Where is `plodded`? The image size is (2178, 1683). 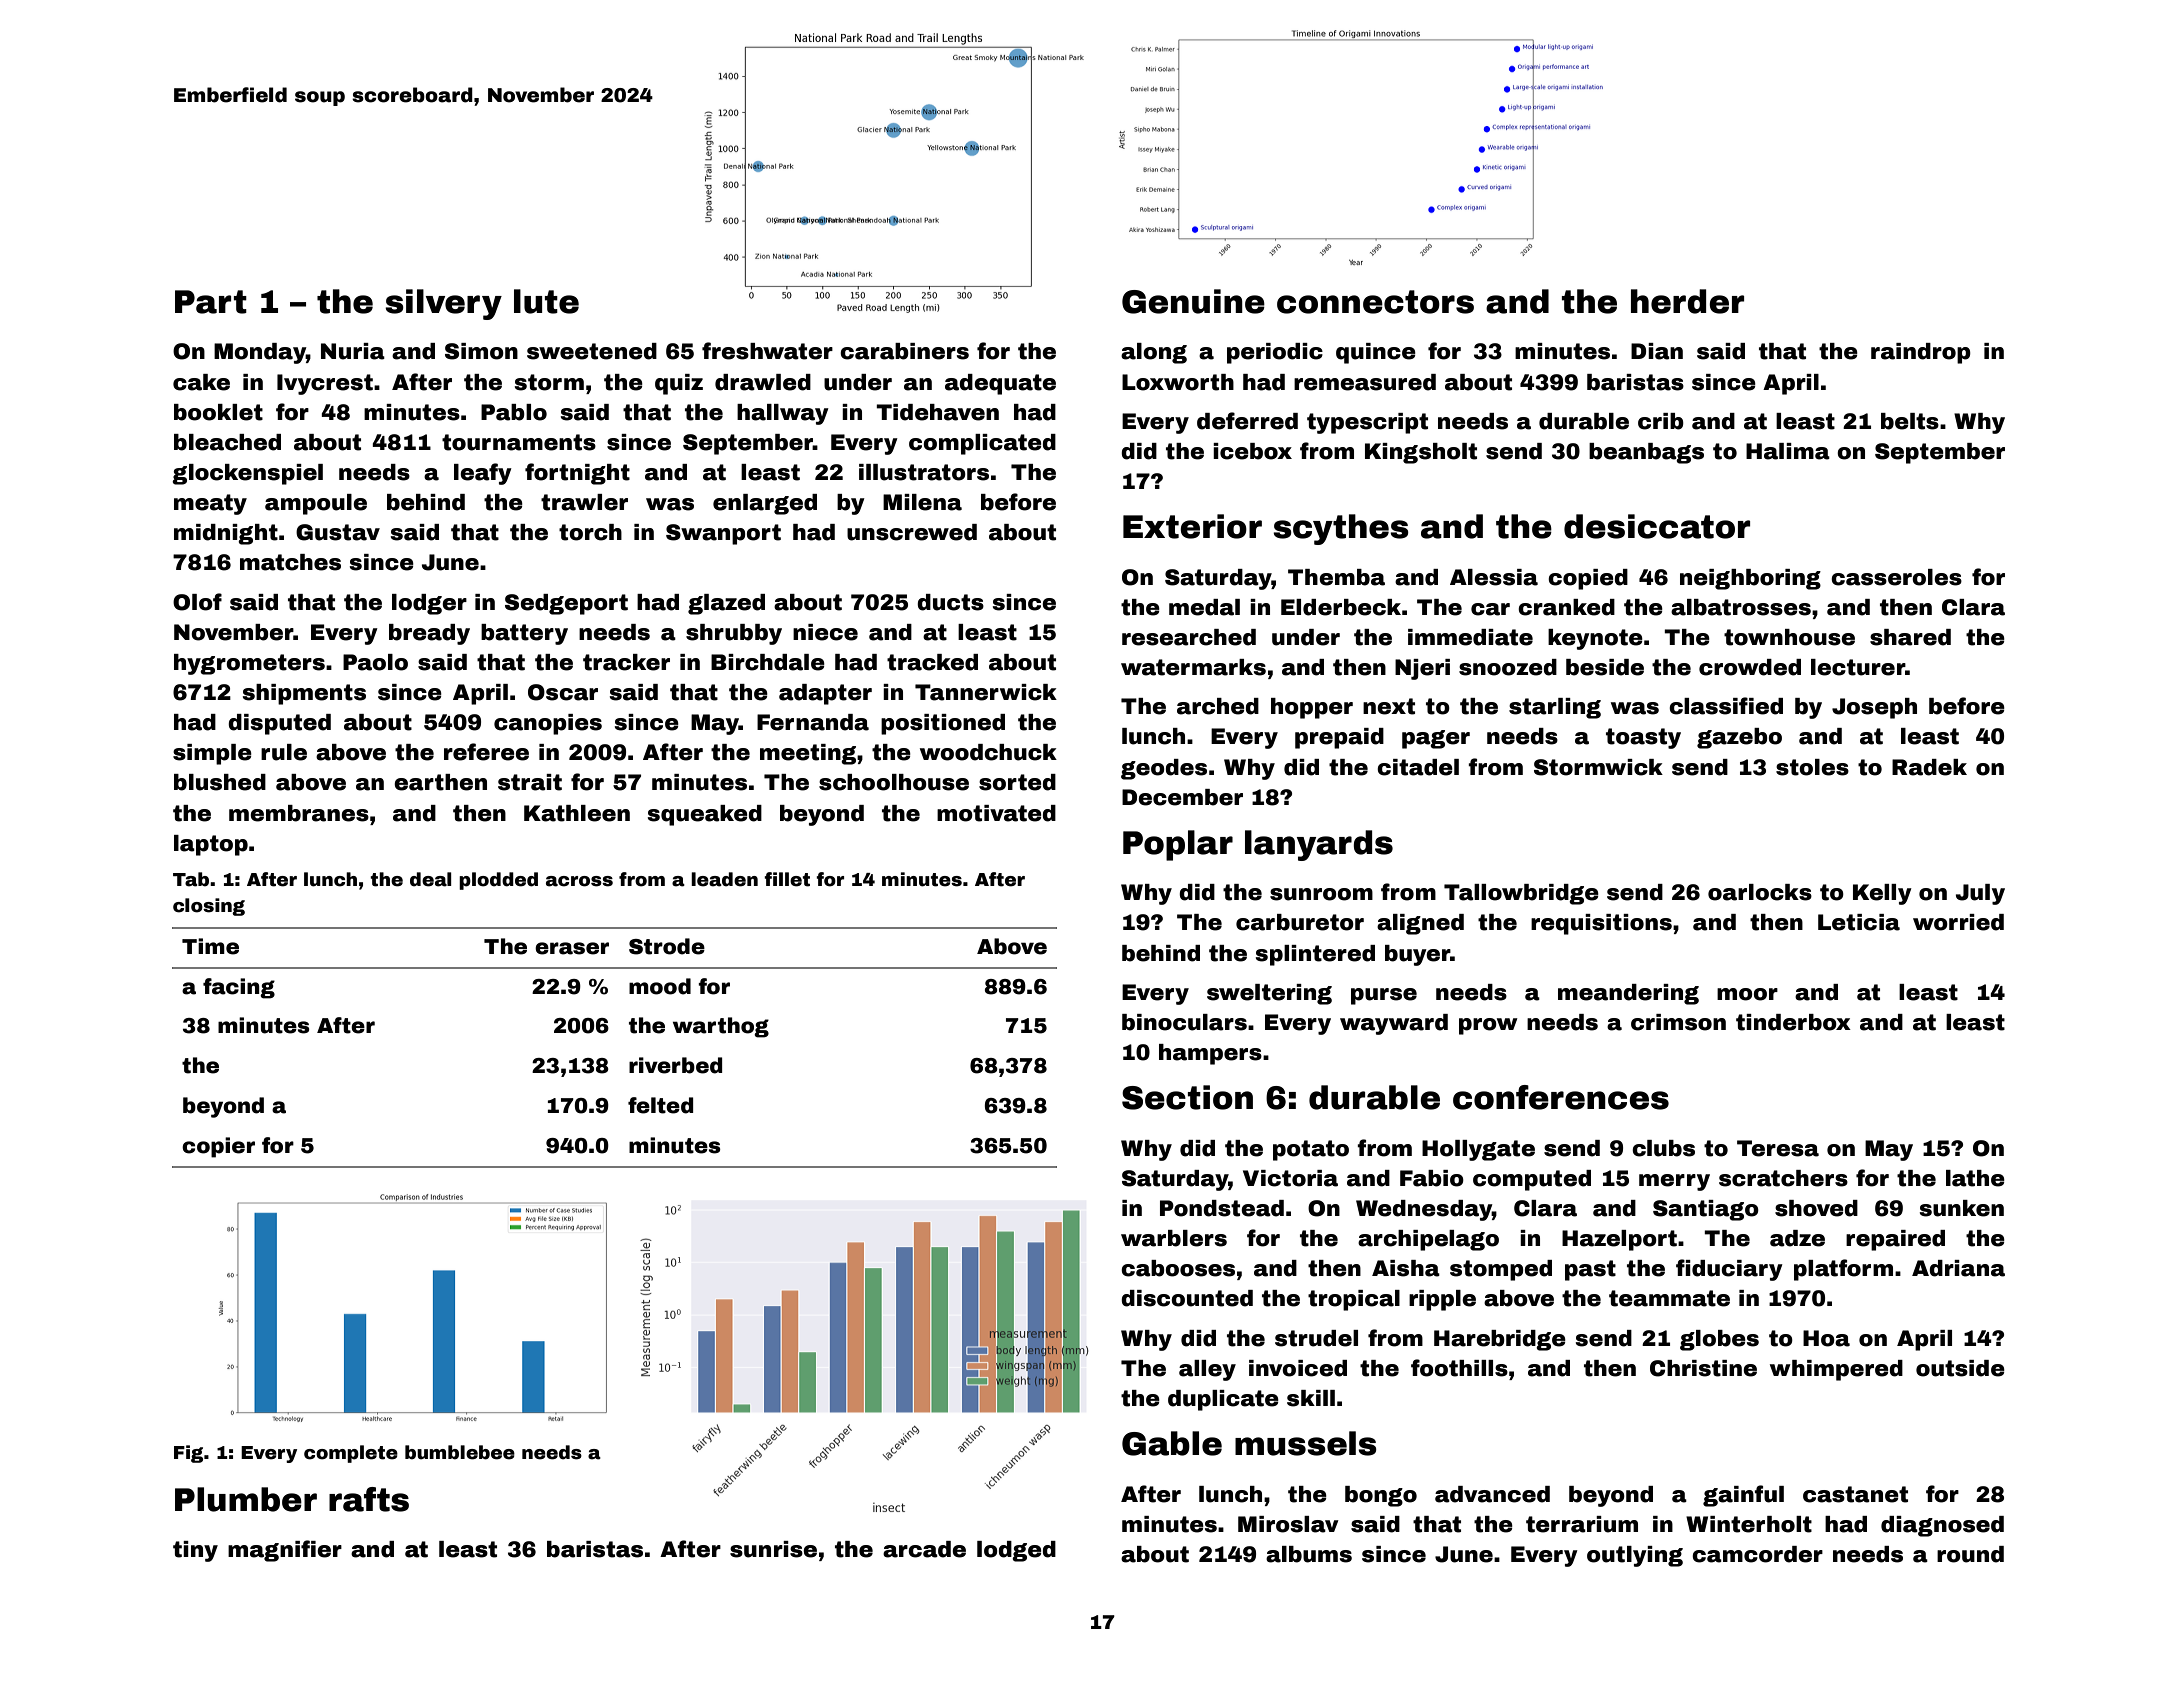 plodded is located at coordinates (498, 881).
